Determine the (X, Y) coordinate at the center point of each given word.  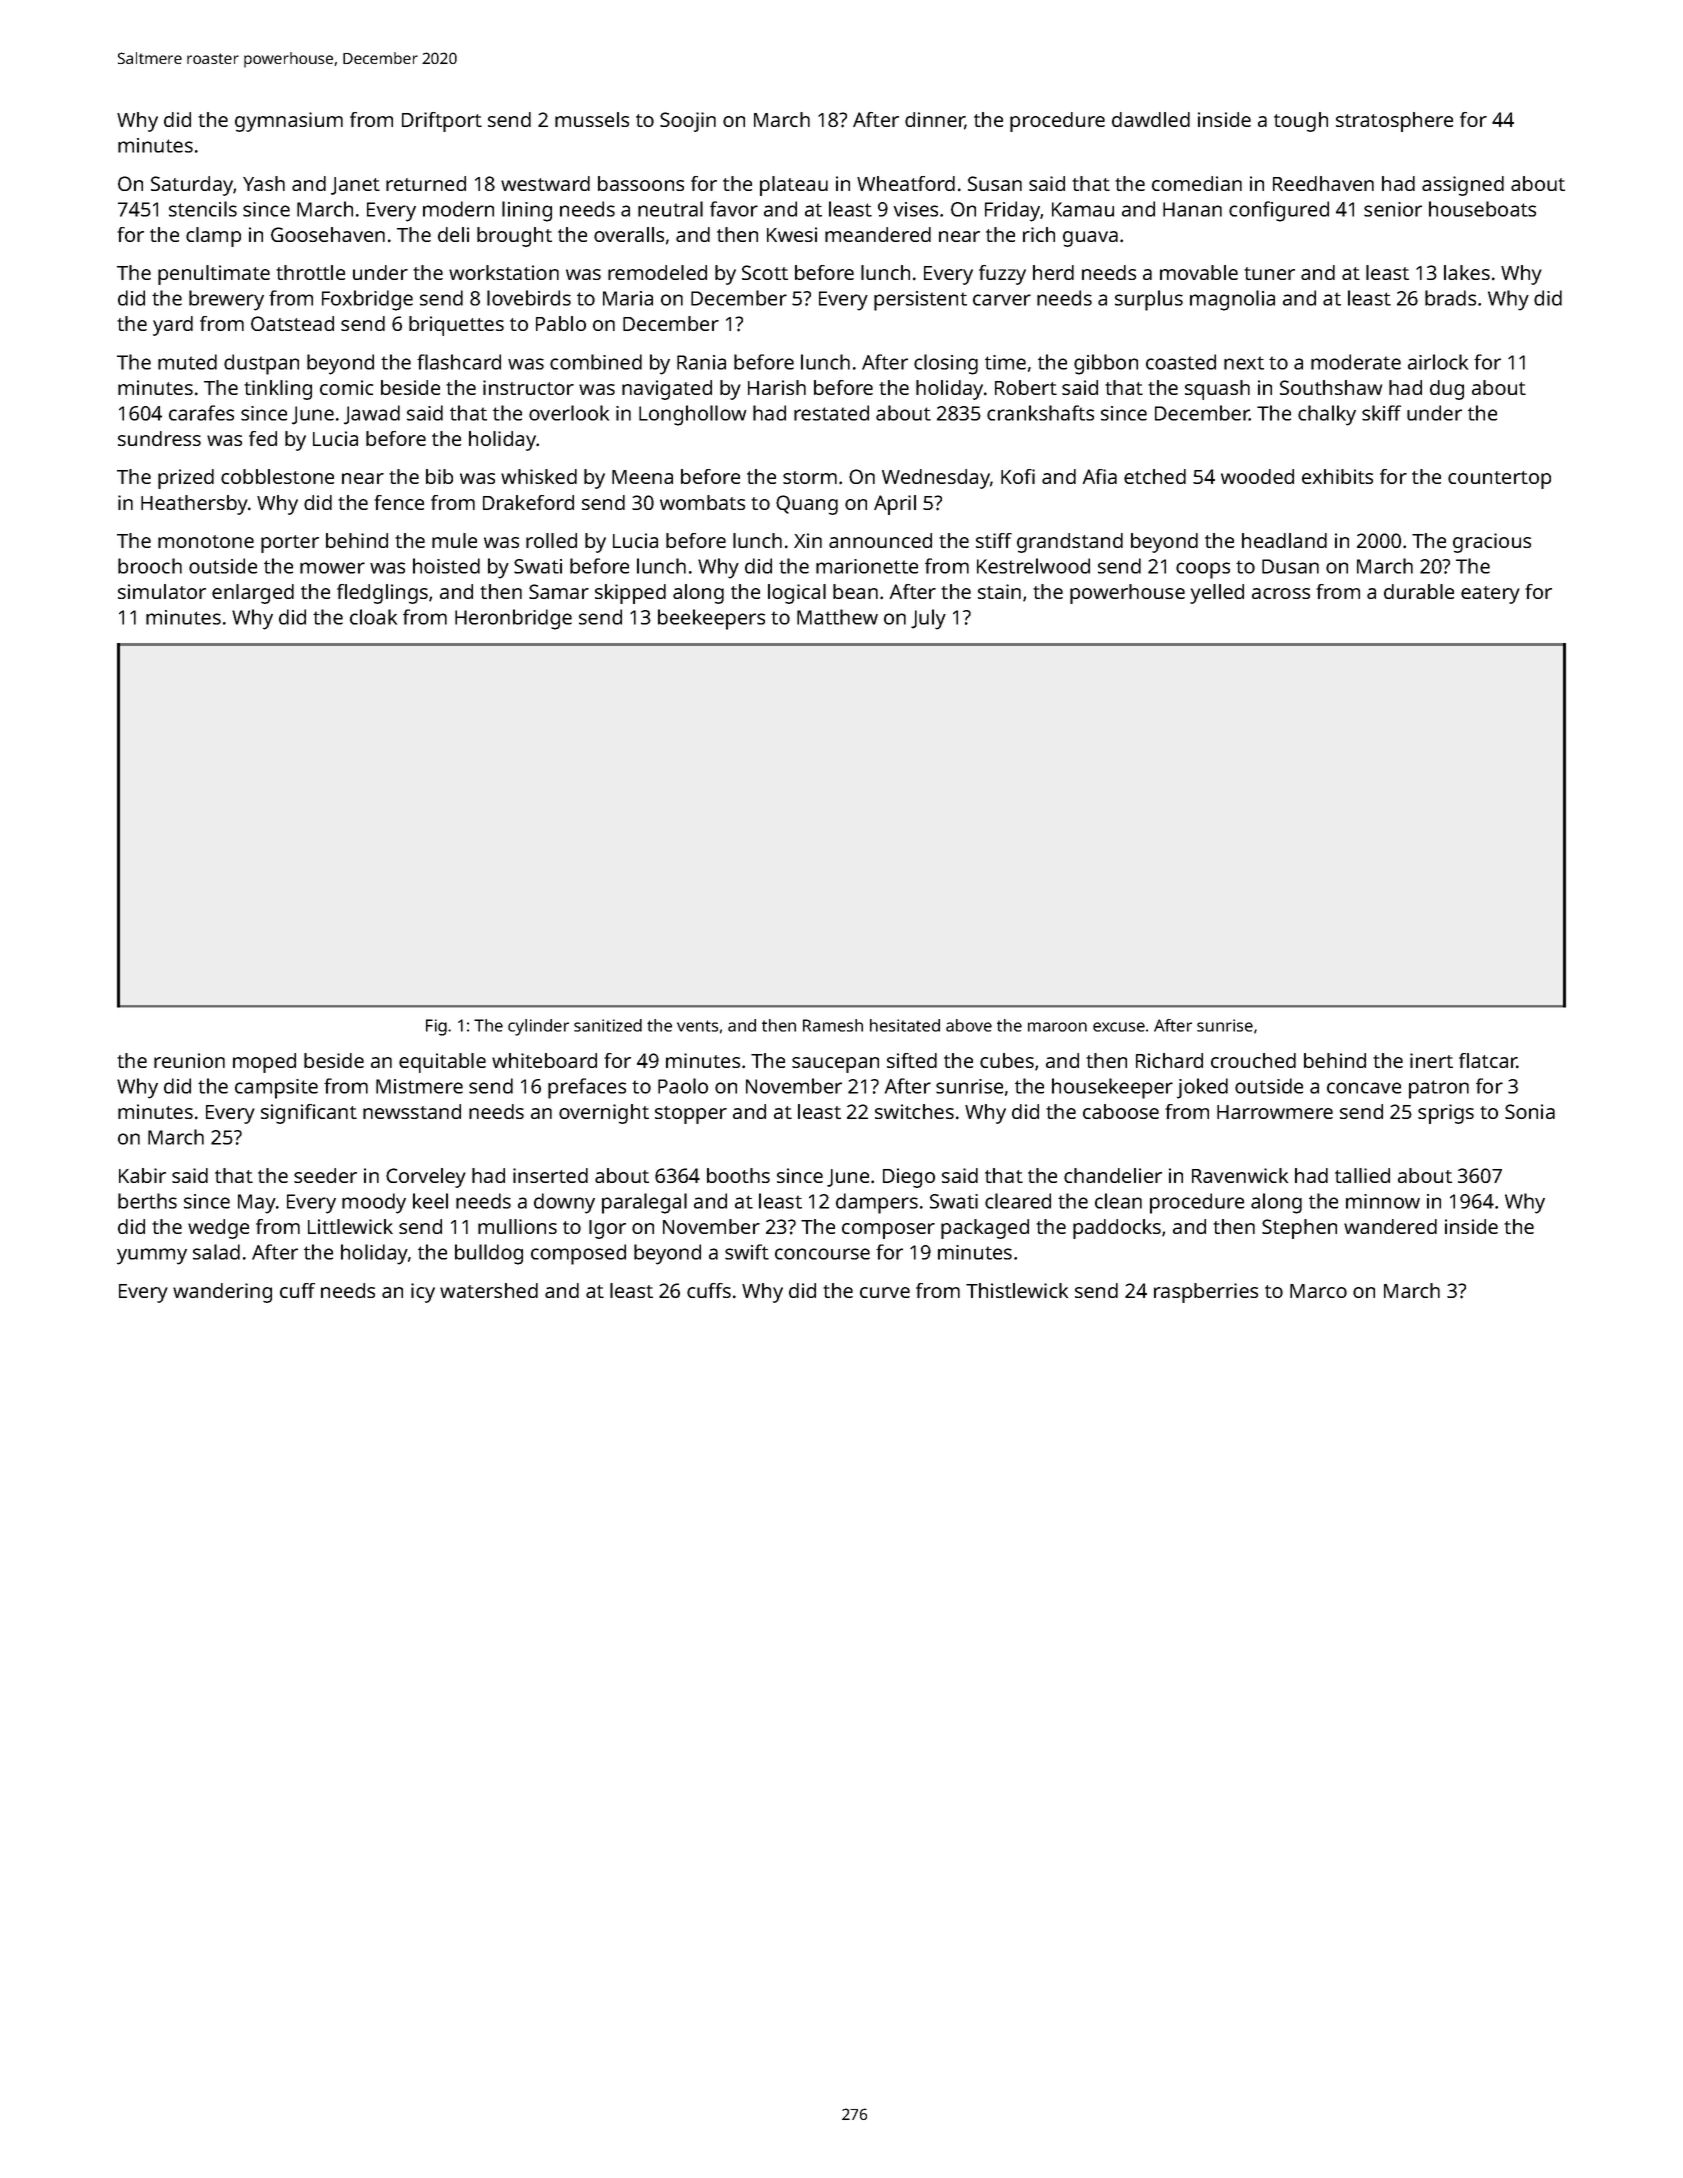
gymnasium (289, 122)
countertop (1499, 480)
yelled (1217, 594)
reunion (189, 1060)
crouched (1253, 1060)
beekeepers (711, 619)
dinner (935, 121)
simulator (162, 591)
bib (439, 476)
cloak (373, 617)
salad (216, 1252)
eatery (1490, 595)
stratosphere (1394, 122)
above (969, 1025)
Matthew (837, 617)
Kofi (1018, 476)
